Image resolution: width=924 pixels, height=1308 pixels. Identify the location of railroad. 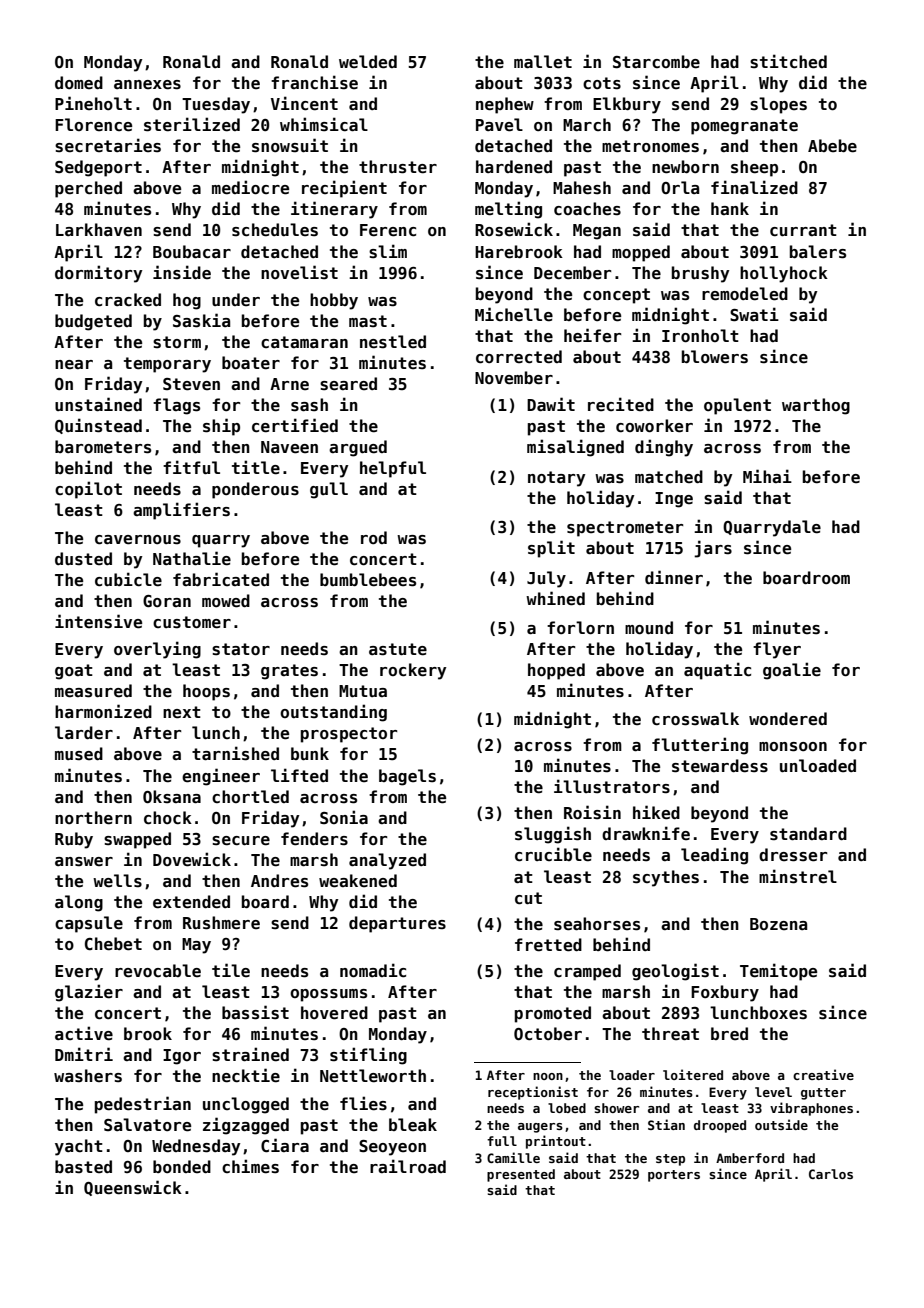
(408, 1166).
